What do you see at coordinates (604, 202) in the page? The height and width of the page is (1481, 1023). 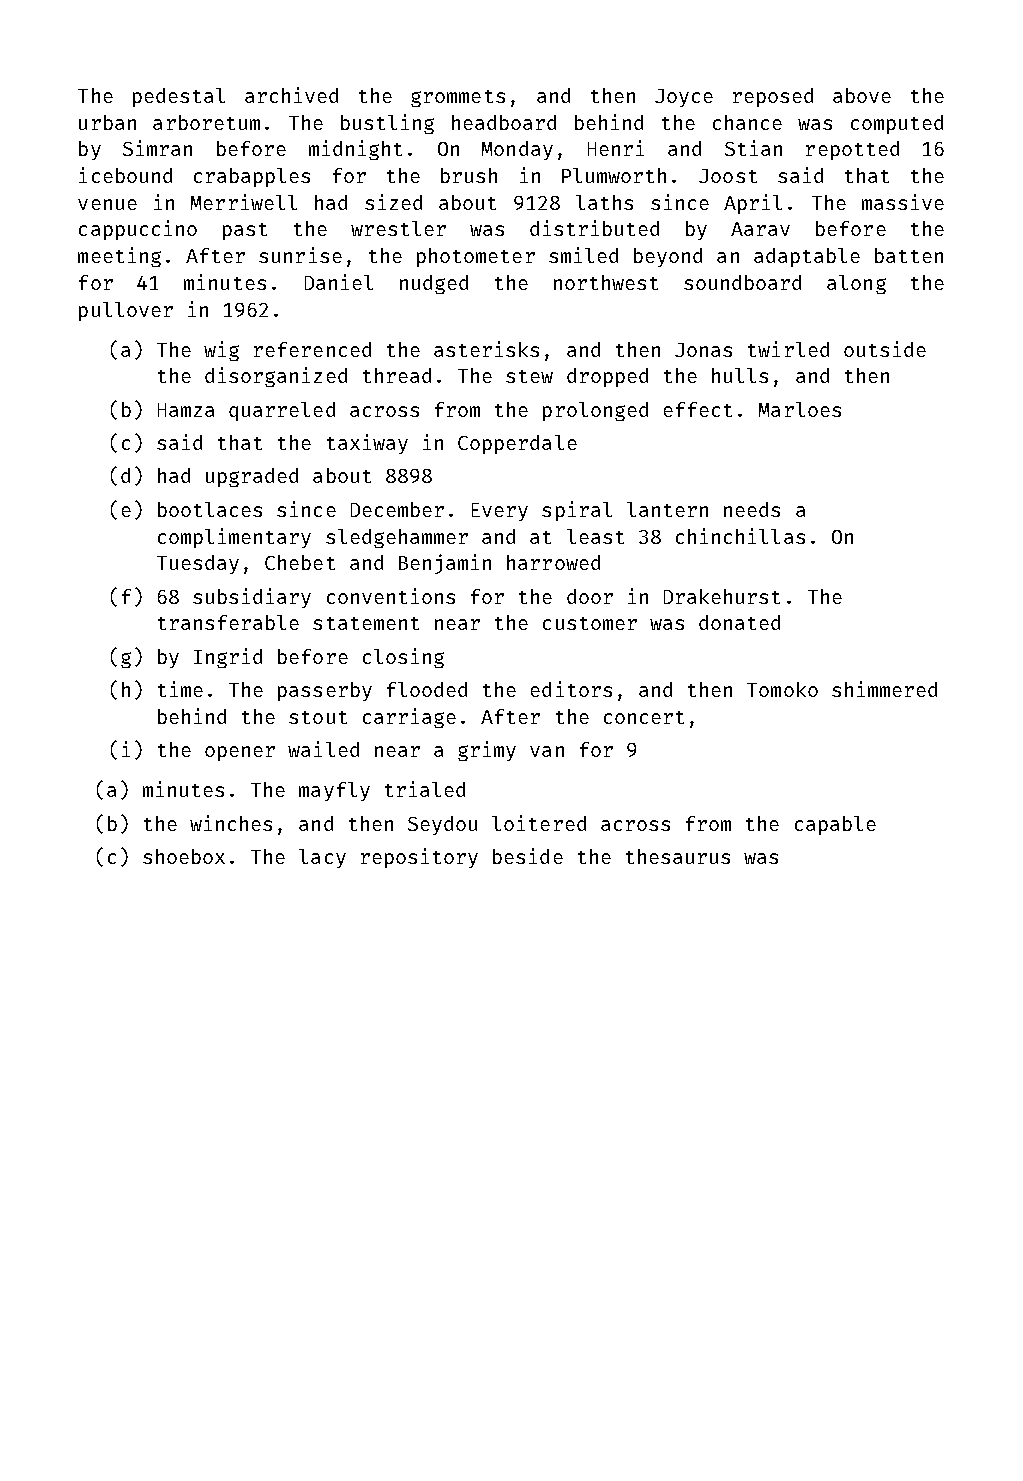 I see `laths` at bounding box center [604, 202].
